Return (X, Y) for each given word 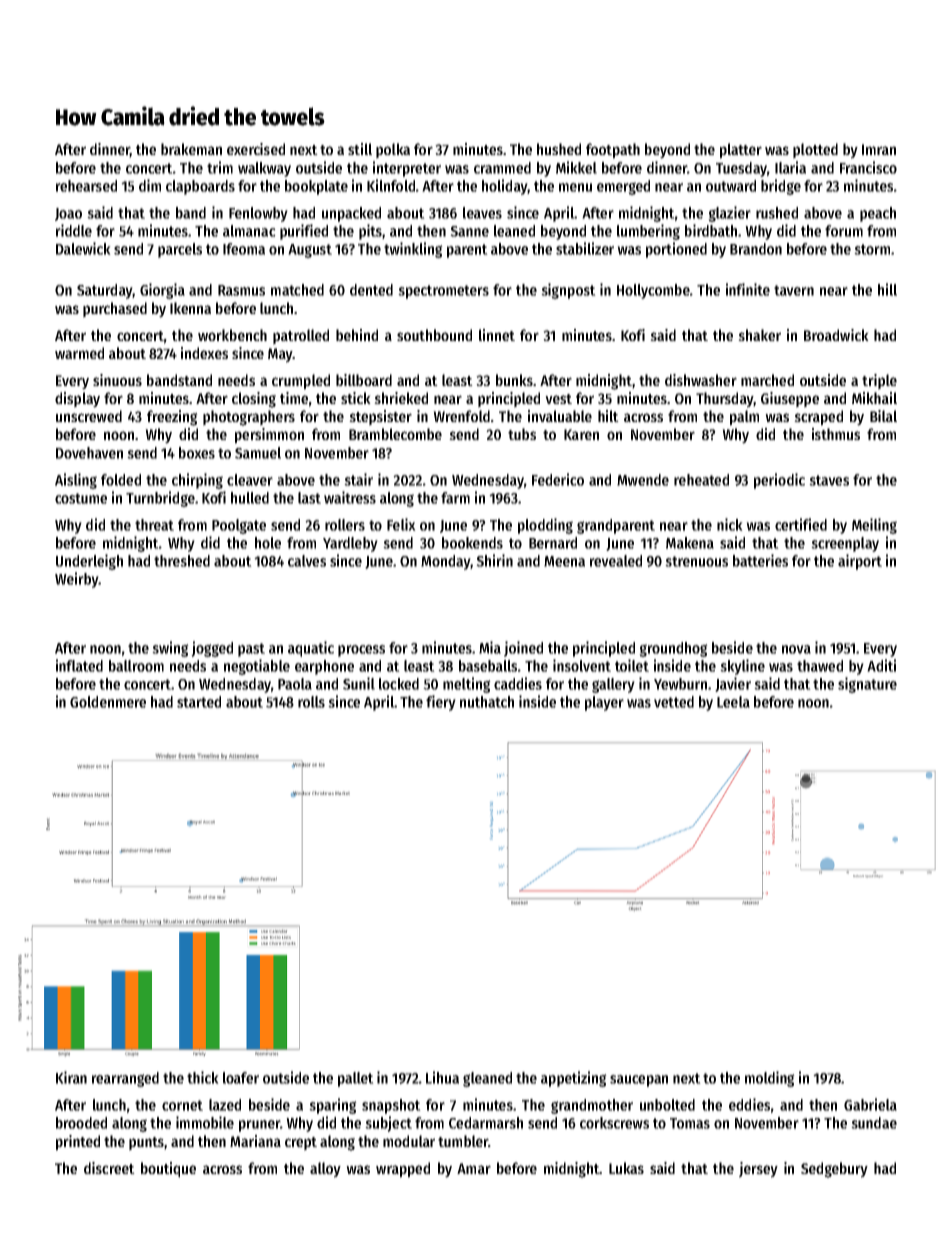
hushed (559, 149)
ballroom (136, 666)
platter (741, 151)
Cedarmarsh (486, 1123)
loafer (241, 1078)
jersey (758, 1170)
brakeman (191, 149)
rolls (311, 702)
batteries (760, 560)
